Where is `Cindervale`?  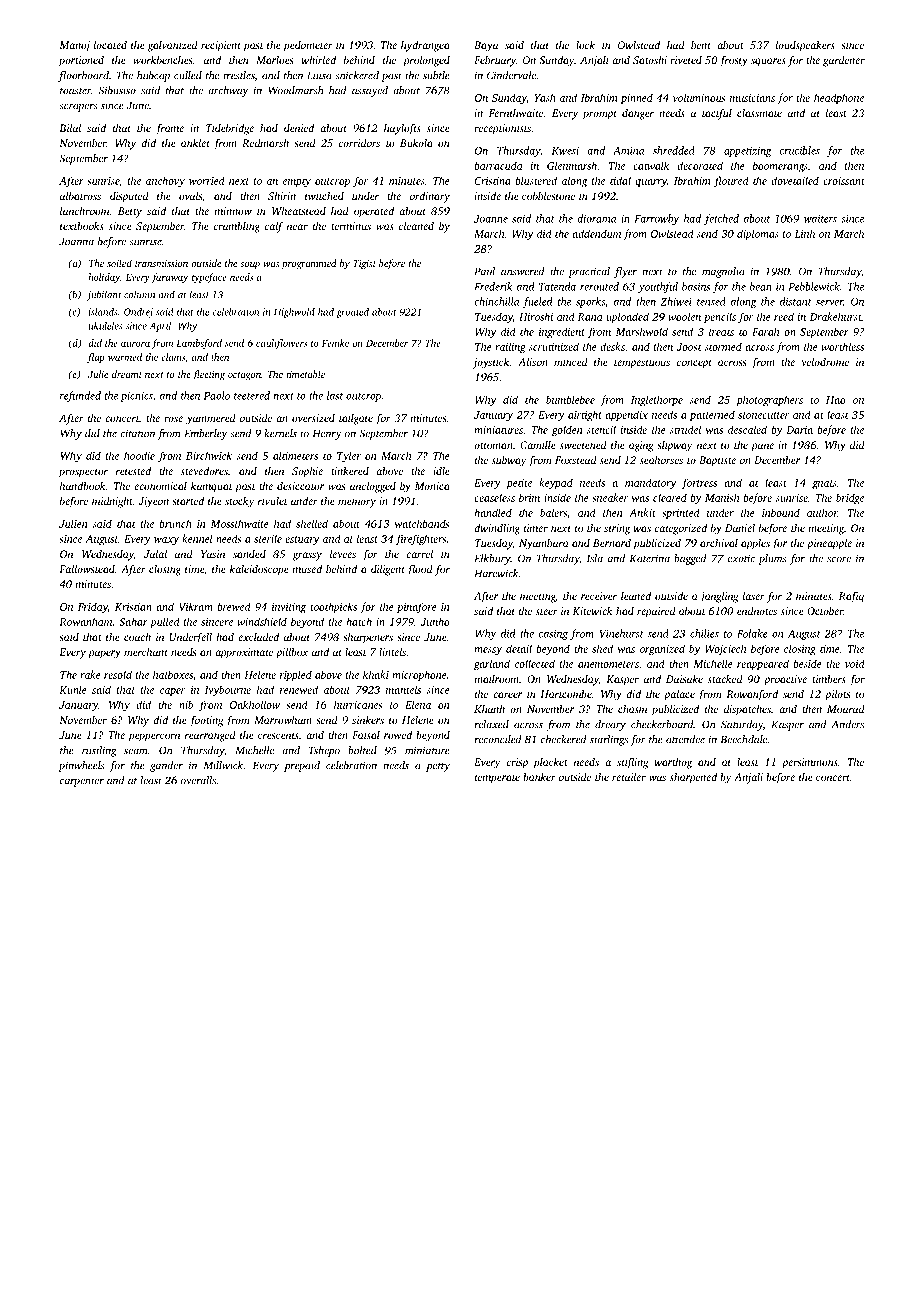 Cindervale is located at coordinates (511, 75).
